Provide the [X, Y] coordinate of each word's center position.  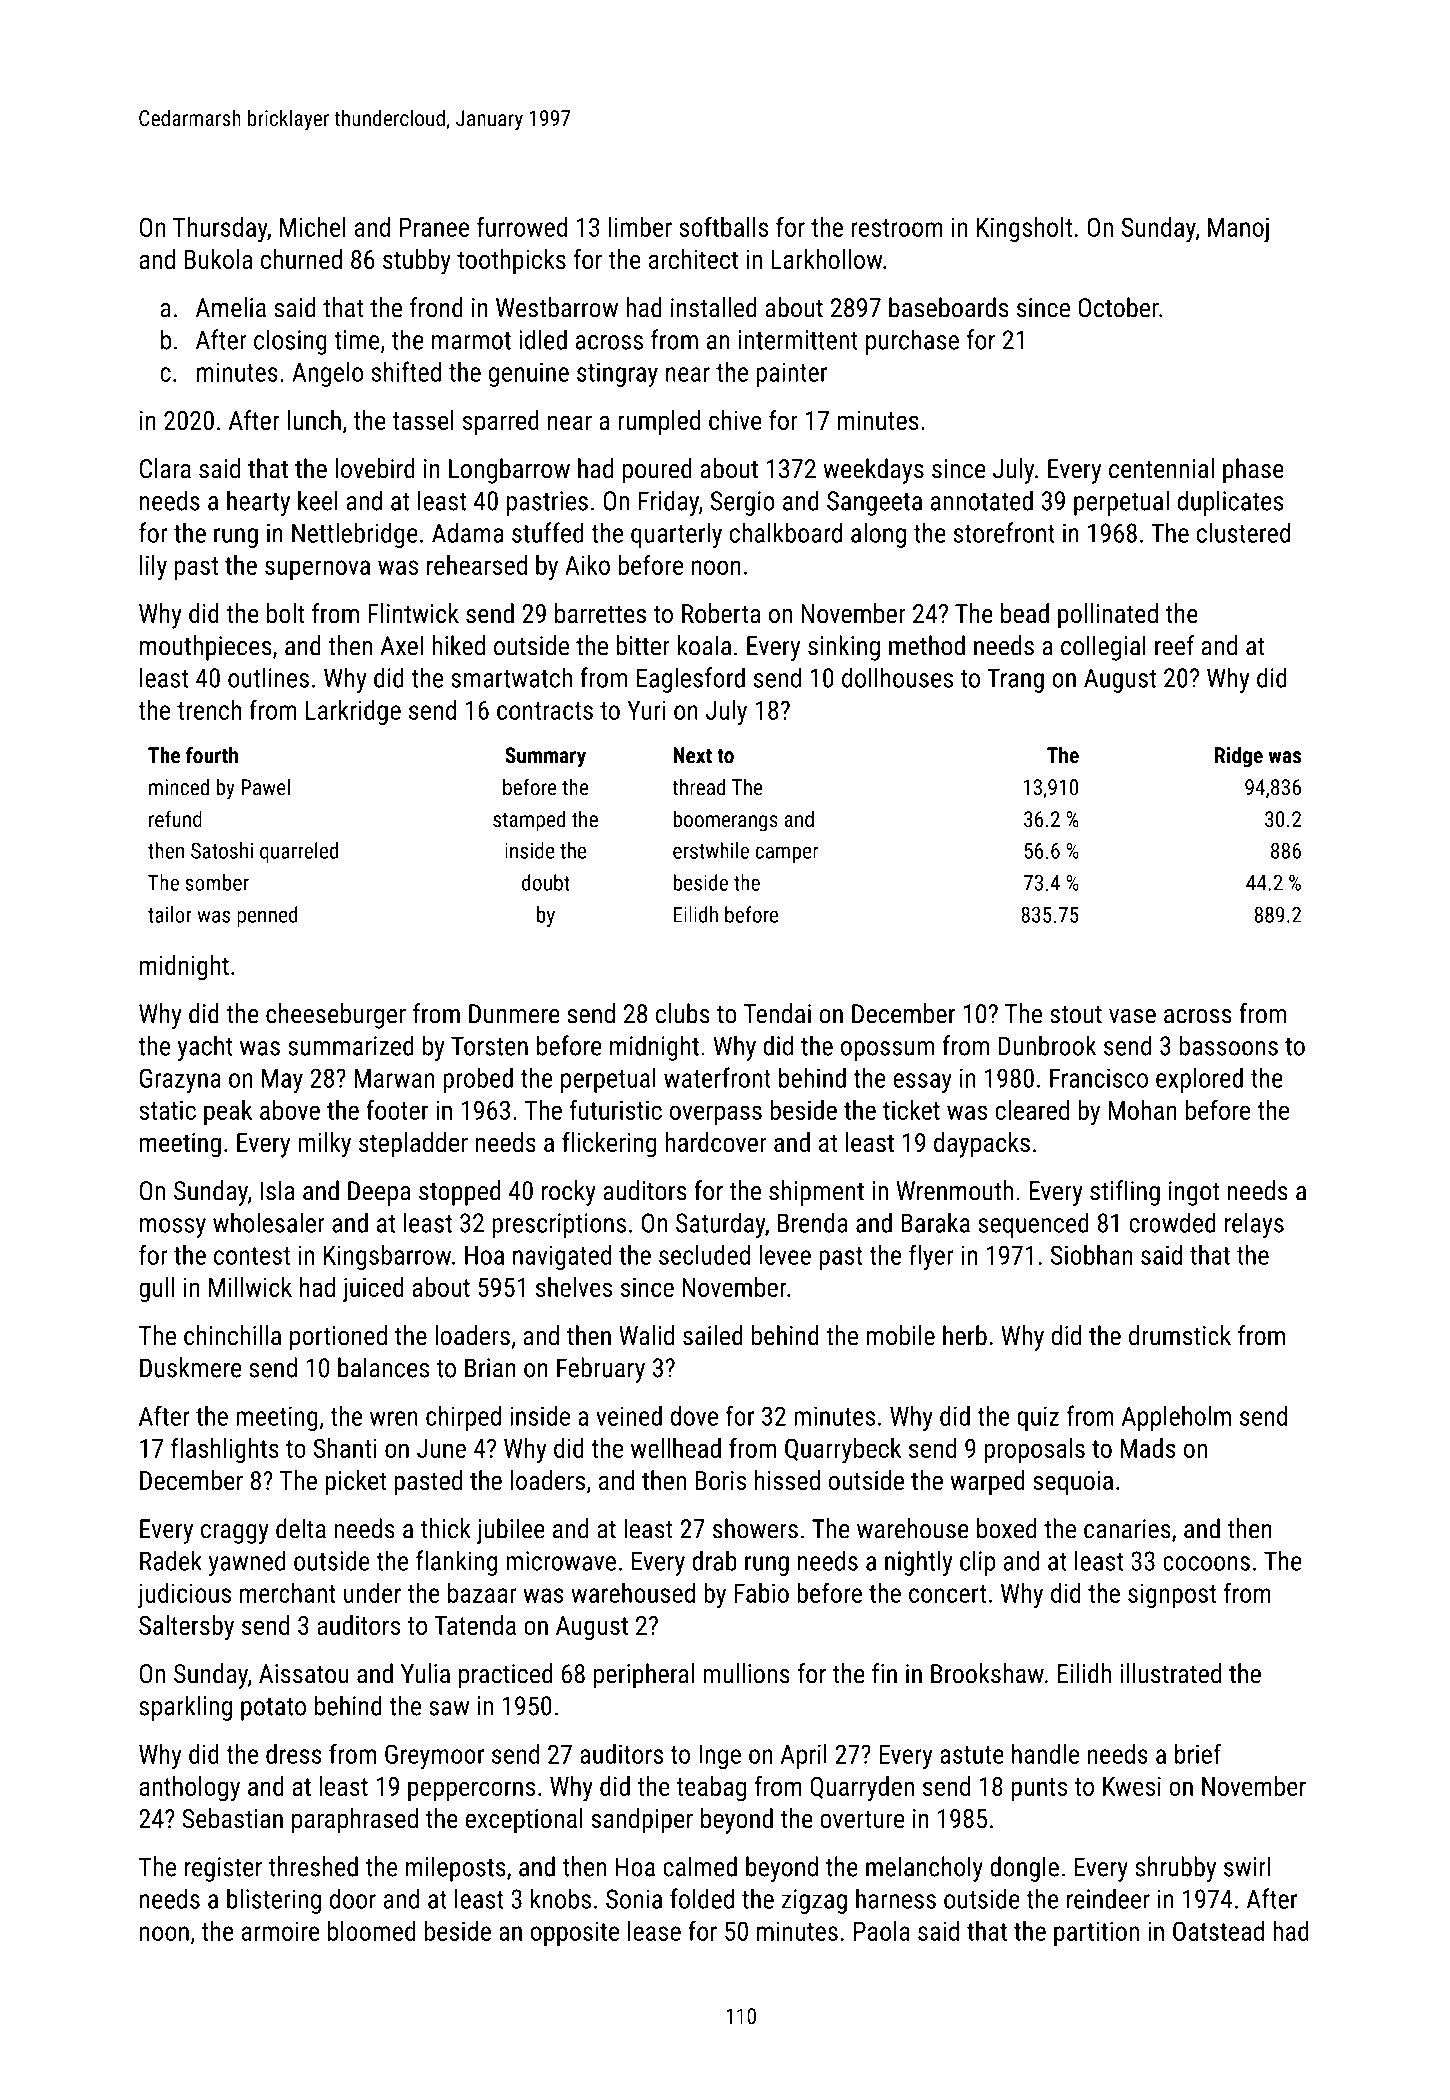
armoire [280, 1931]
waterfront [717, 1077]
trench [209, 710]
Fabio [761, 1593]
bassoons [1229, 1045]
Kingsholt [1024, 229]
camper [787, 855]
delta [301, 1528]
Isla [277, 1190]
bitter [643, 645]
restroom [897, 228]
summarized [351, 1045]
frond [436, 307]
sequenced [1033, 1225]
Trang [1015, 680]
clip [977, 1563]
